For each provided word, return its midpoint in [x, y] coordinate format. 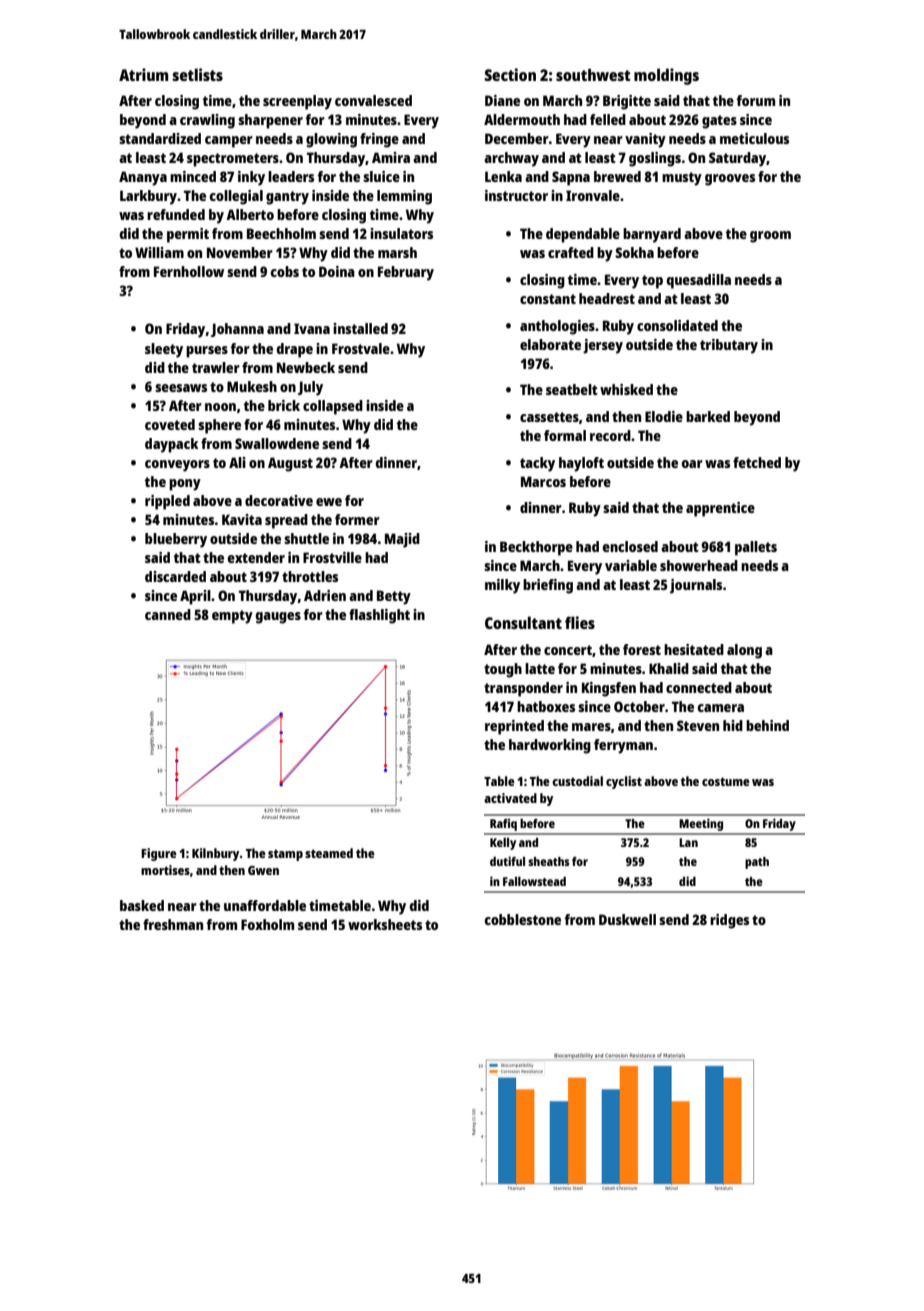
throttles [310, 576]
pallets [756, 548]
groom [770, 237]
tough [503, 670]
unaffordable [265, 905]
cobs [285, 271]
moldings [666, 76]
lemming [404, 197]
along [744, 651]
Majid [402, 540]
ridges [729, 921]
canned [168, 614]
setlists [197, 74]
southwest [593, 75]
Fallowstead [534, 881]
